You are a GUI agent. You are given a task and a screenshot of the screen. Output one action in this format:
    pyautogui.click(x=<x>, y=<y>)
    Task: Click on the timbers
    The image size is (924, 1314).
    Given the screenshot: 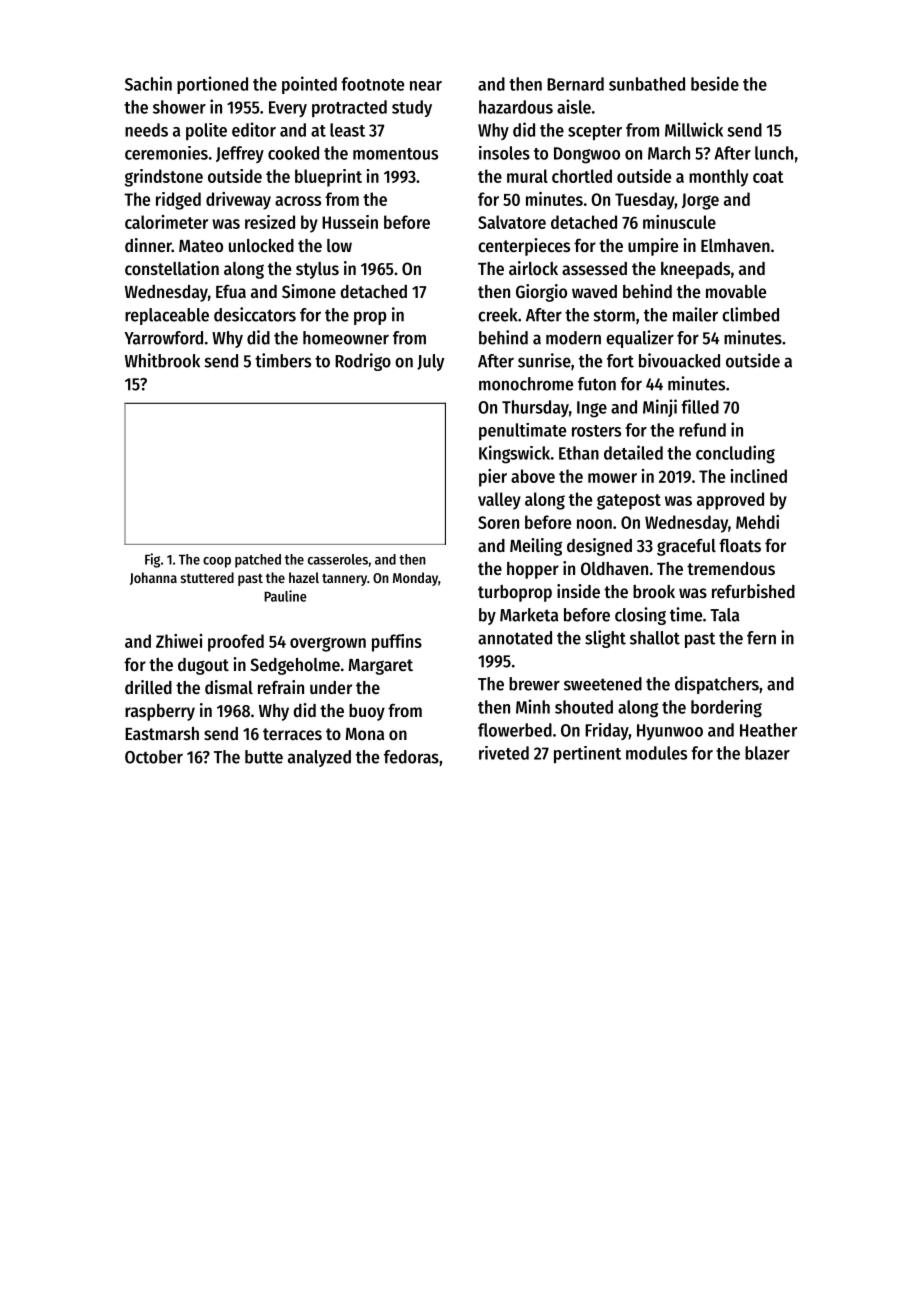 What is the action you would take?
    pyautogui.click(x=283, y=360)
